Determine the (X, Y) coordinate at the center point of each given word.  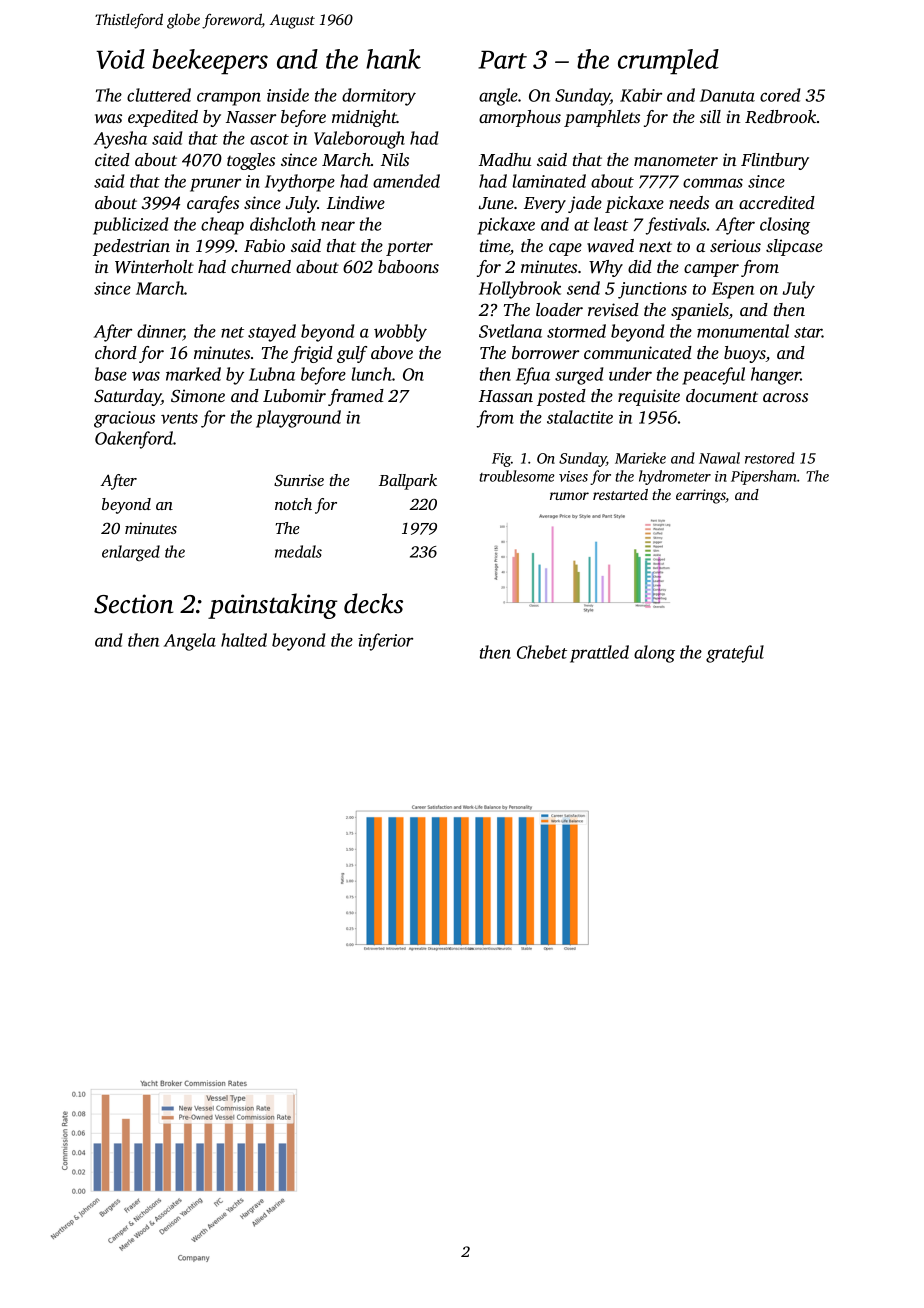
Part (502, 60)
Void (120, 59)
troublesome (517, 476)
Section (133, 604)
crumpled (668, 62)
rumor (569, 496)
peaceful (713, 376)
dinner (160, 332)
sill (710, 116)
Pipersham (763, 477)
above (392, 352)
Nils (395, 159)
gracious (124, 419)
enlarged (131, 553)
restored (770, 458)
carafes (213, 204)
